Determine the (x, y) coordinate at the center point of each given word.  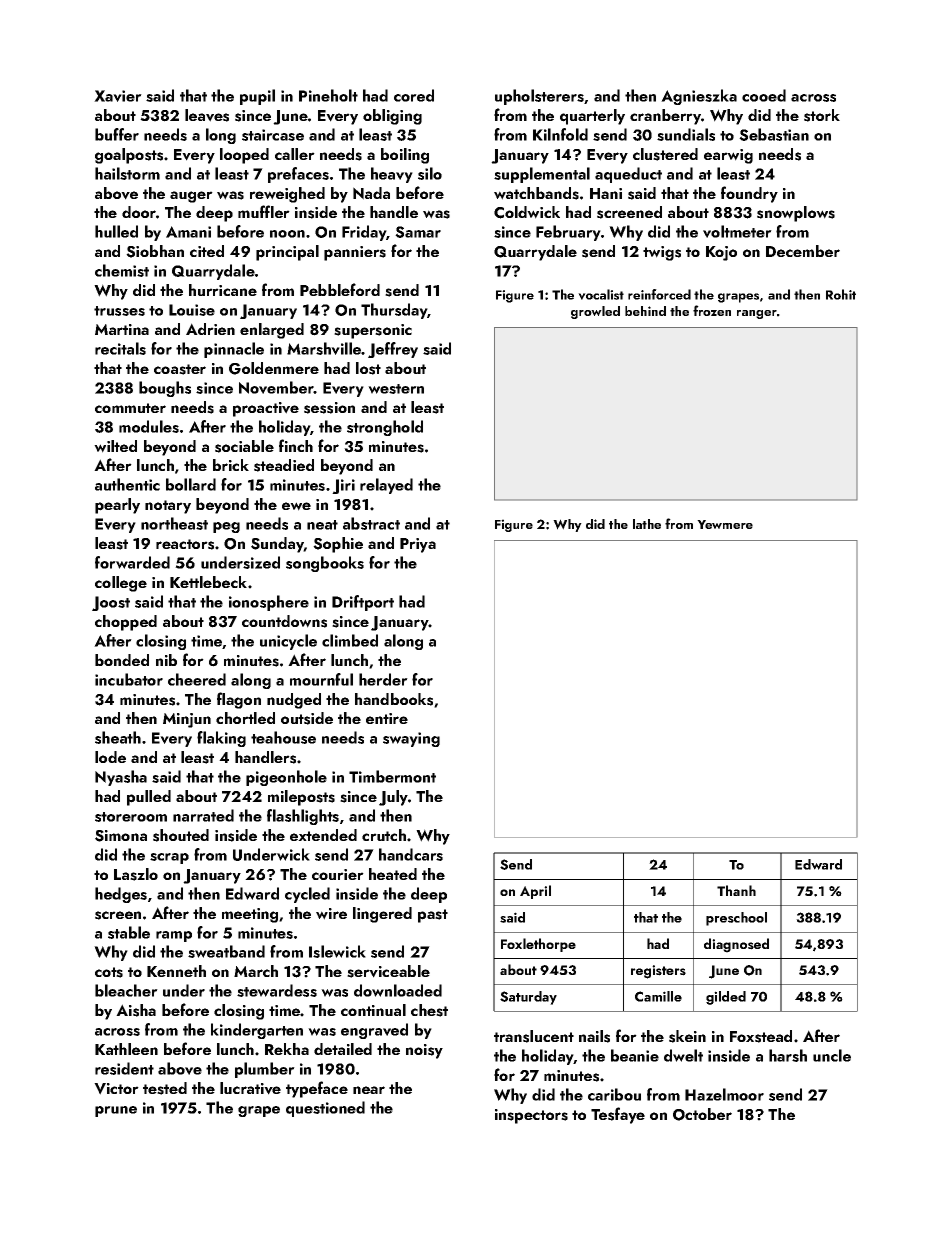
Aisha (136, 1010)
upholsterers (539, 97)
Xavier (118, 96)
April (535, 892)
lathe (647, 524)
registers (658, 972)
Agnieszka (699, 97)
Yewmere (725, 524)
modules (149, 426)
